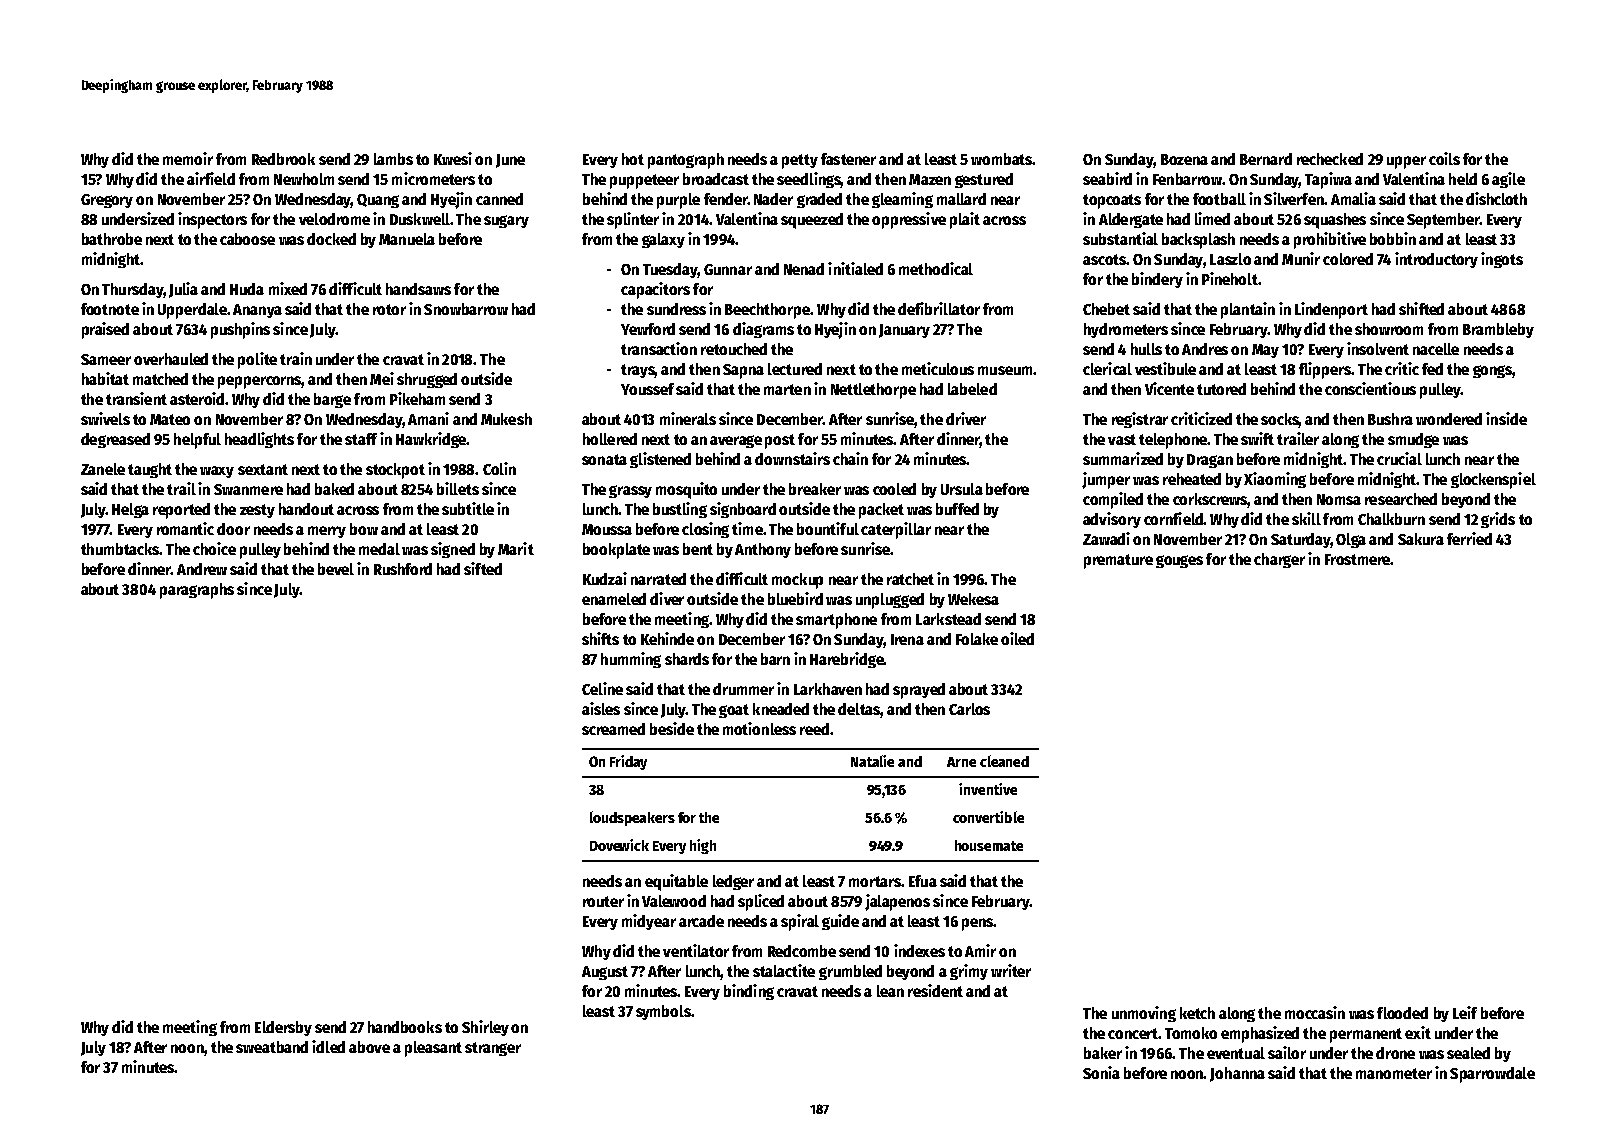  Describe the element at coordinates (171, 359) in the screenshot. I see `overhauled` at that location.
